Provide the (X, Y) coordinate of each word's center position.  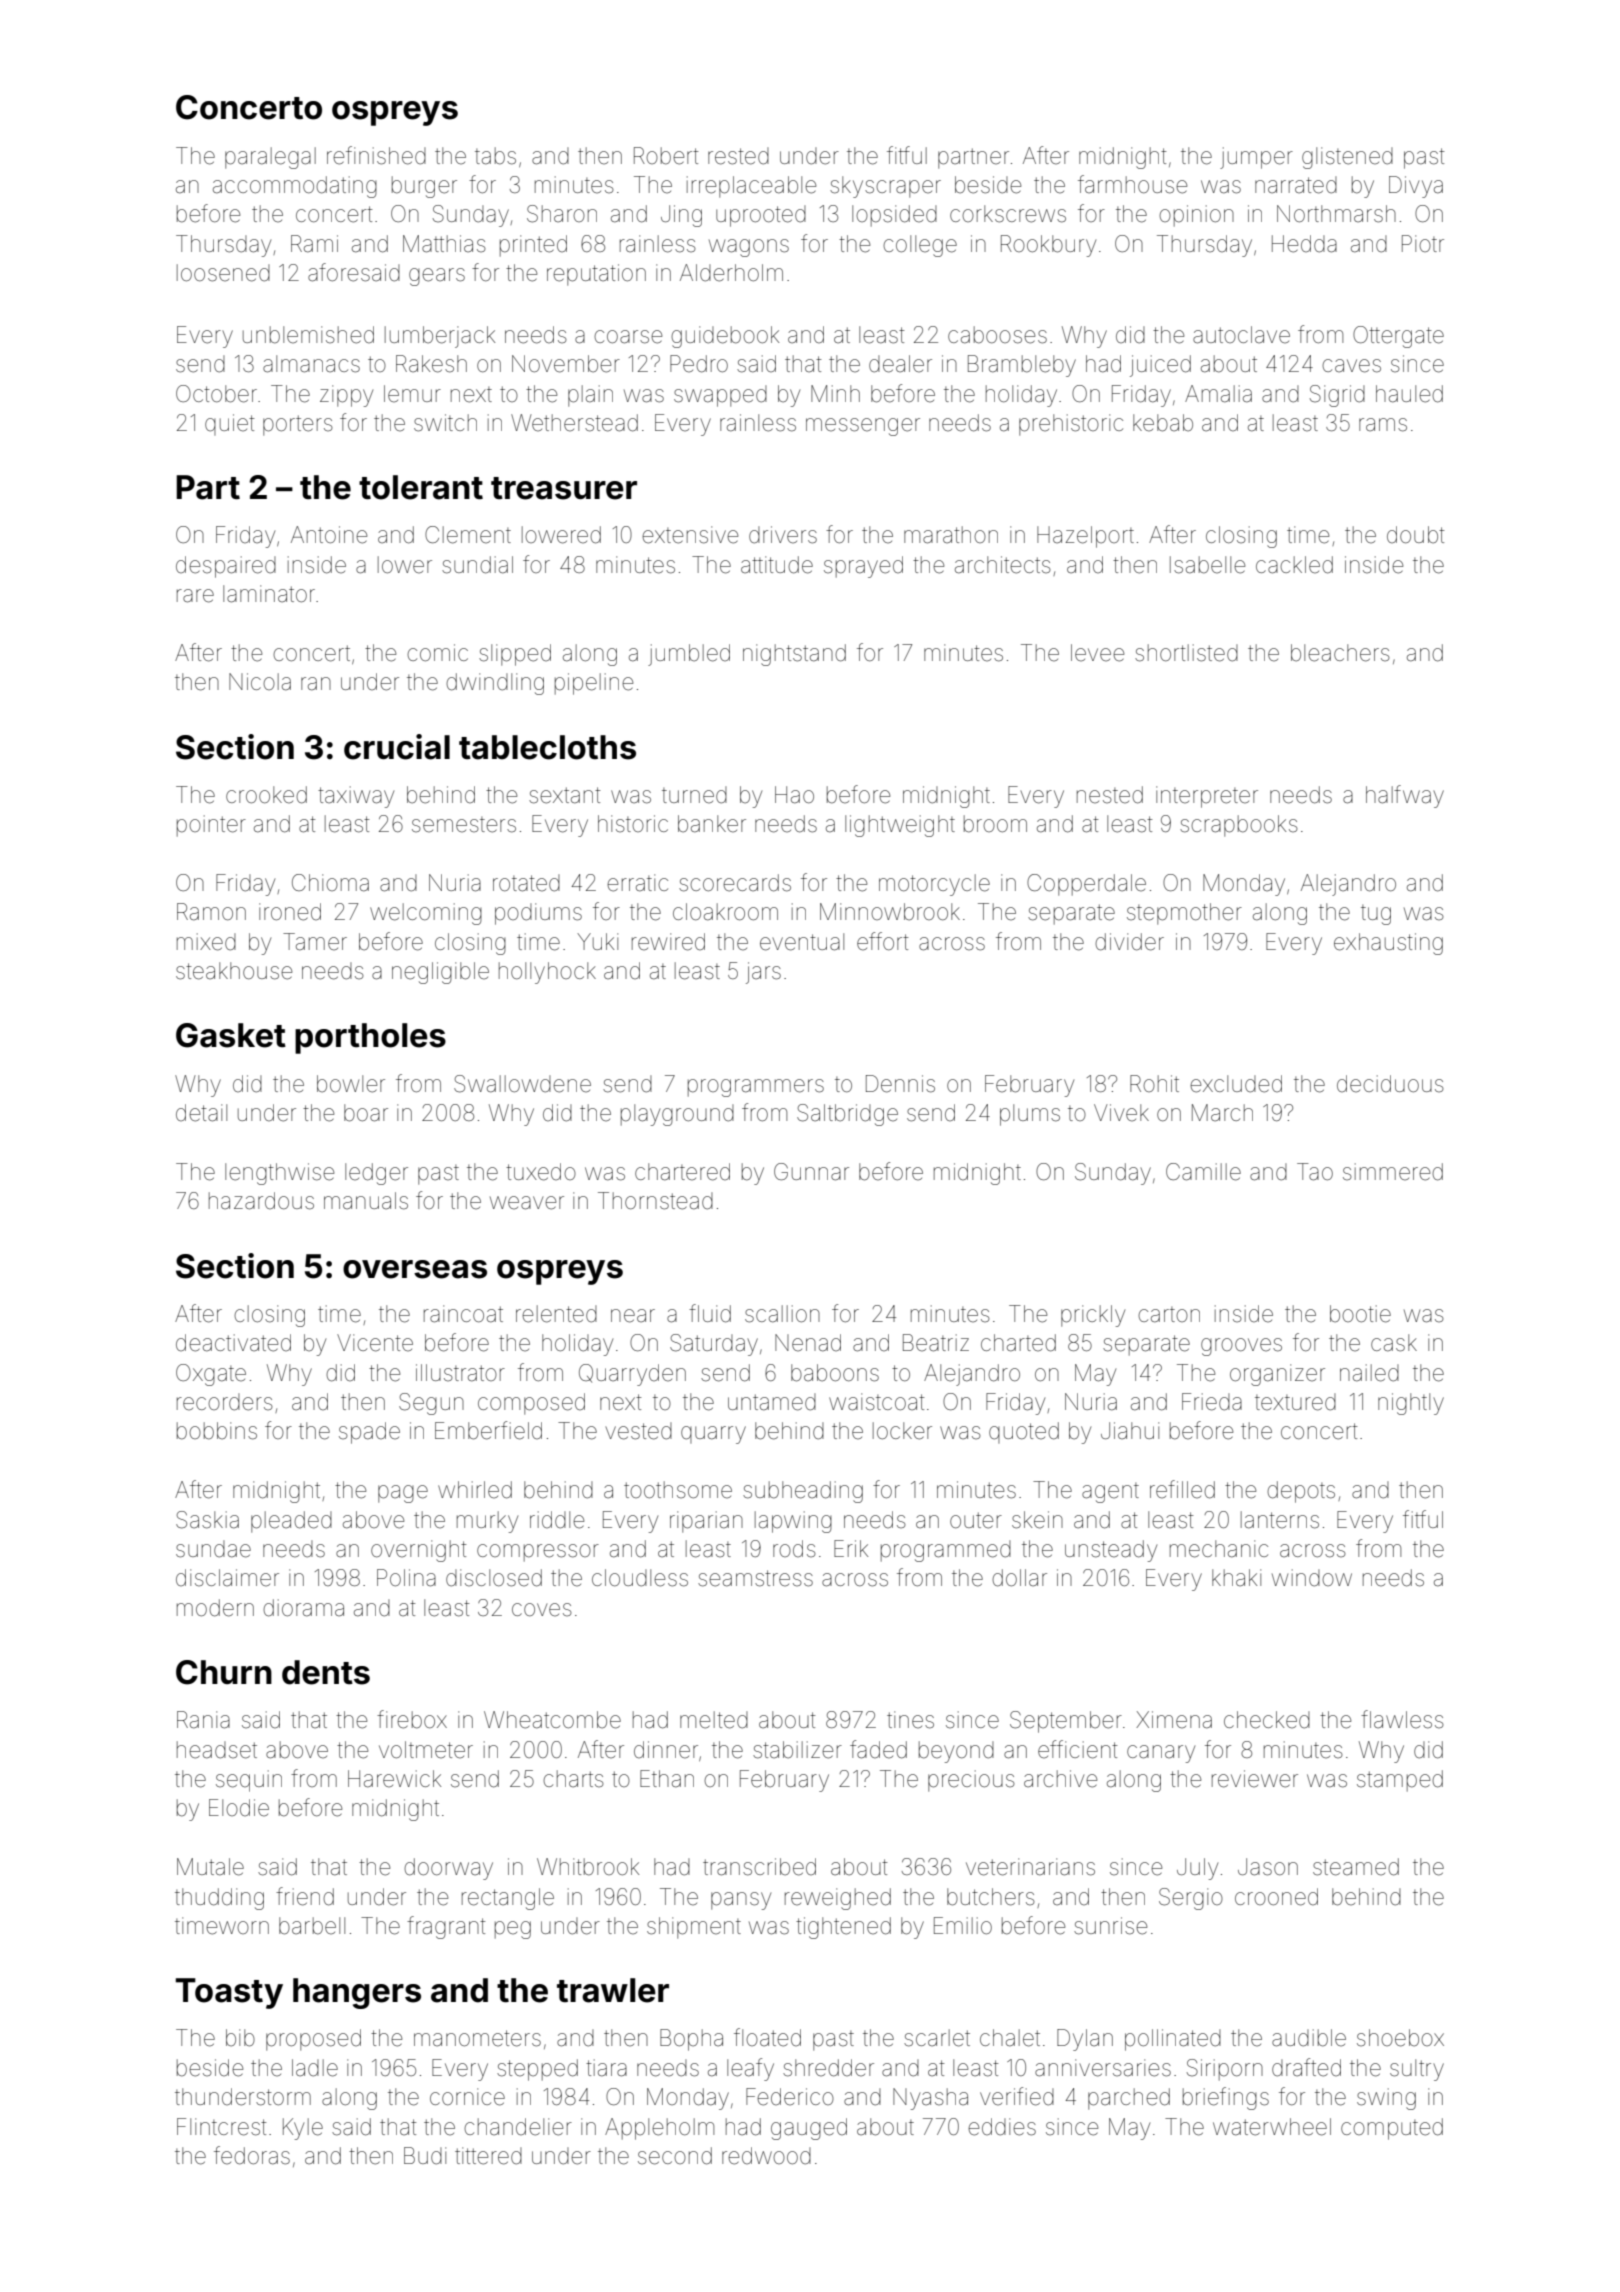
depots (1301, 1492)
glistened (1347, 158)
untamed (772, 1402)
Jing (681, 216)
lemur (412, 394)
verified (1017, 2096)
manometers (477, 2038)
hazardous (261, 1201)
